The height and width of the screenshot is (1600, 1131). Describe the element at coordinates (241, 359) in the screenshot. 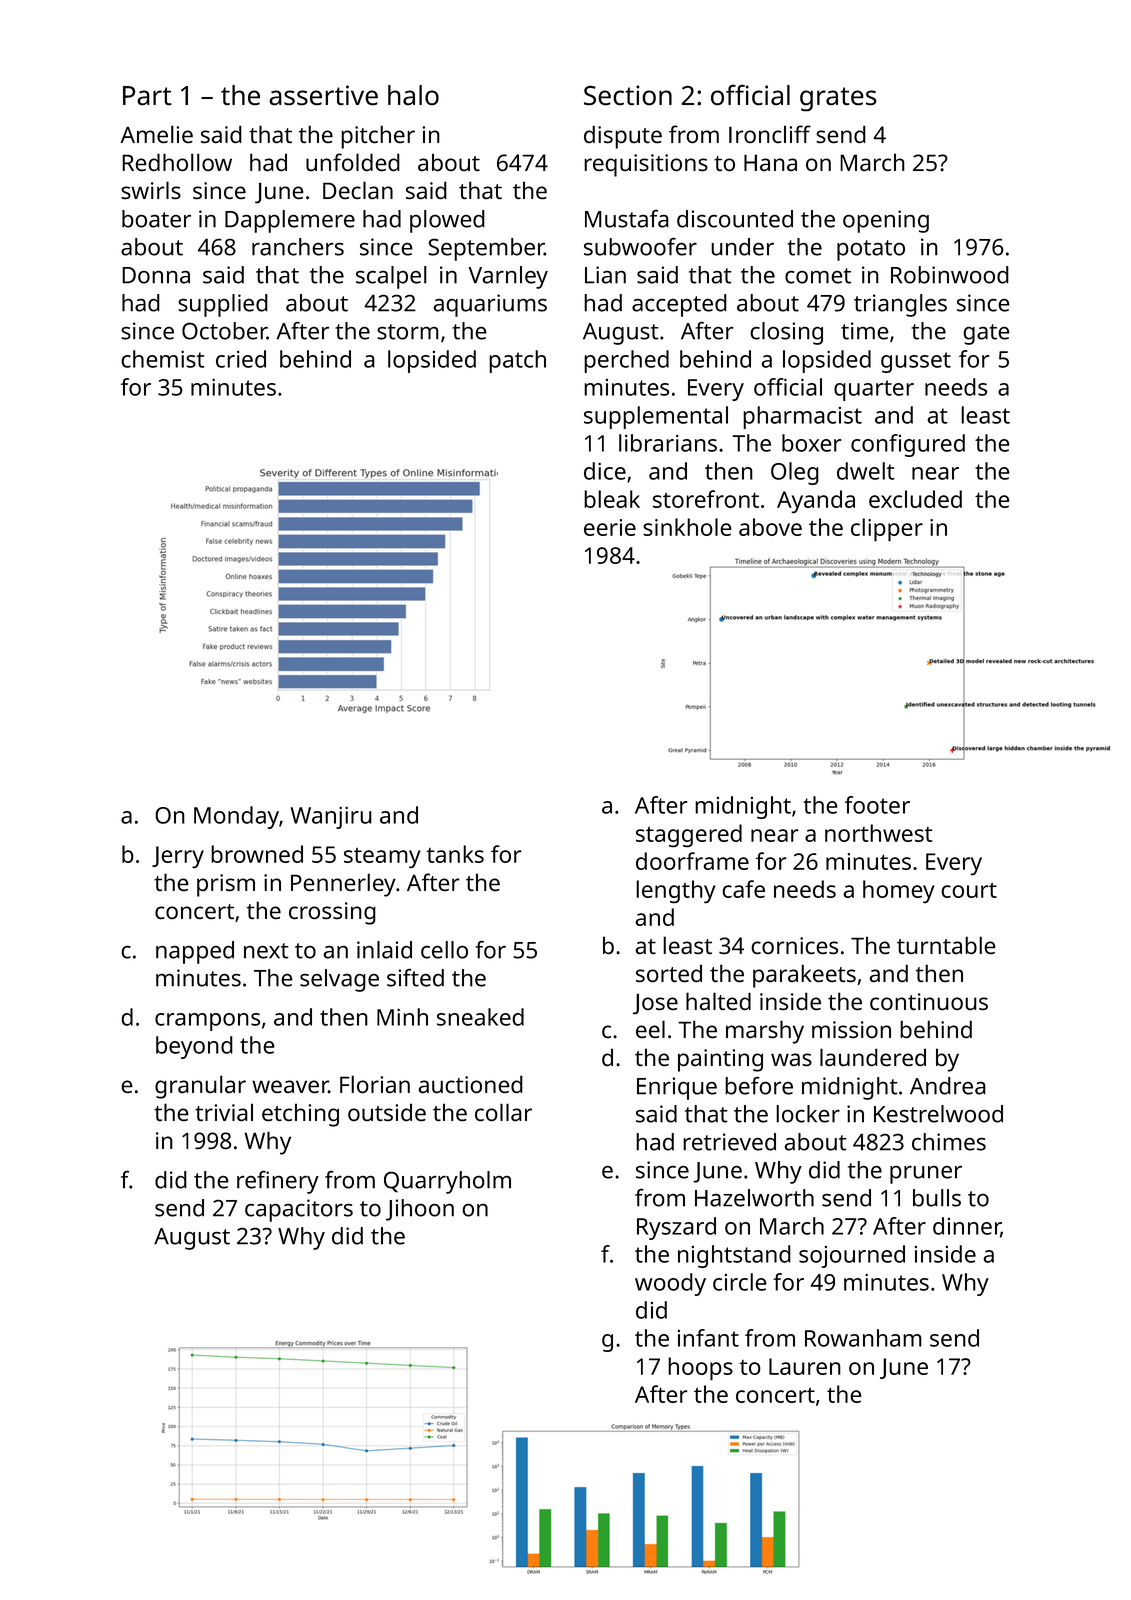

I see `cried` at that location.
